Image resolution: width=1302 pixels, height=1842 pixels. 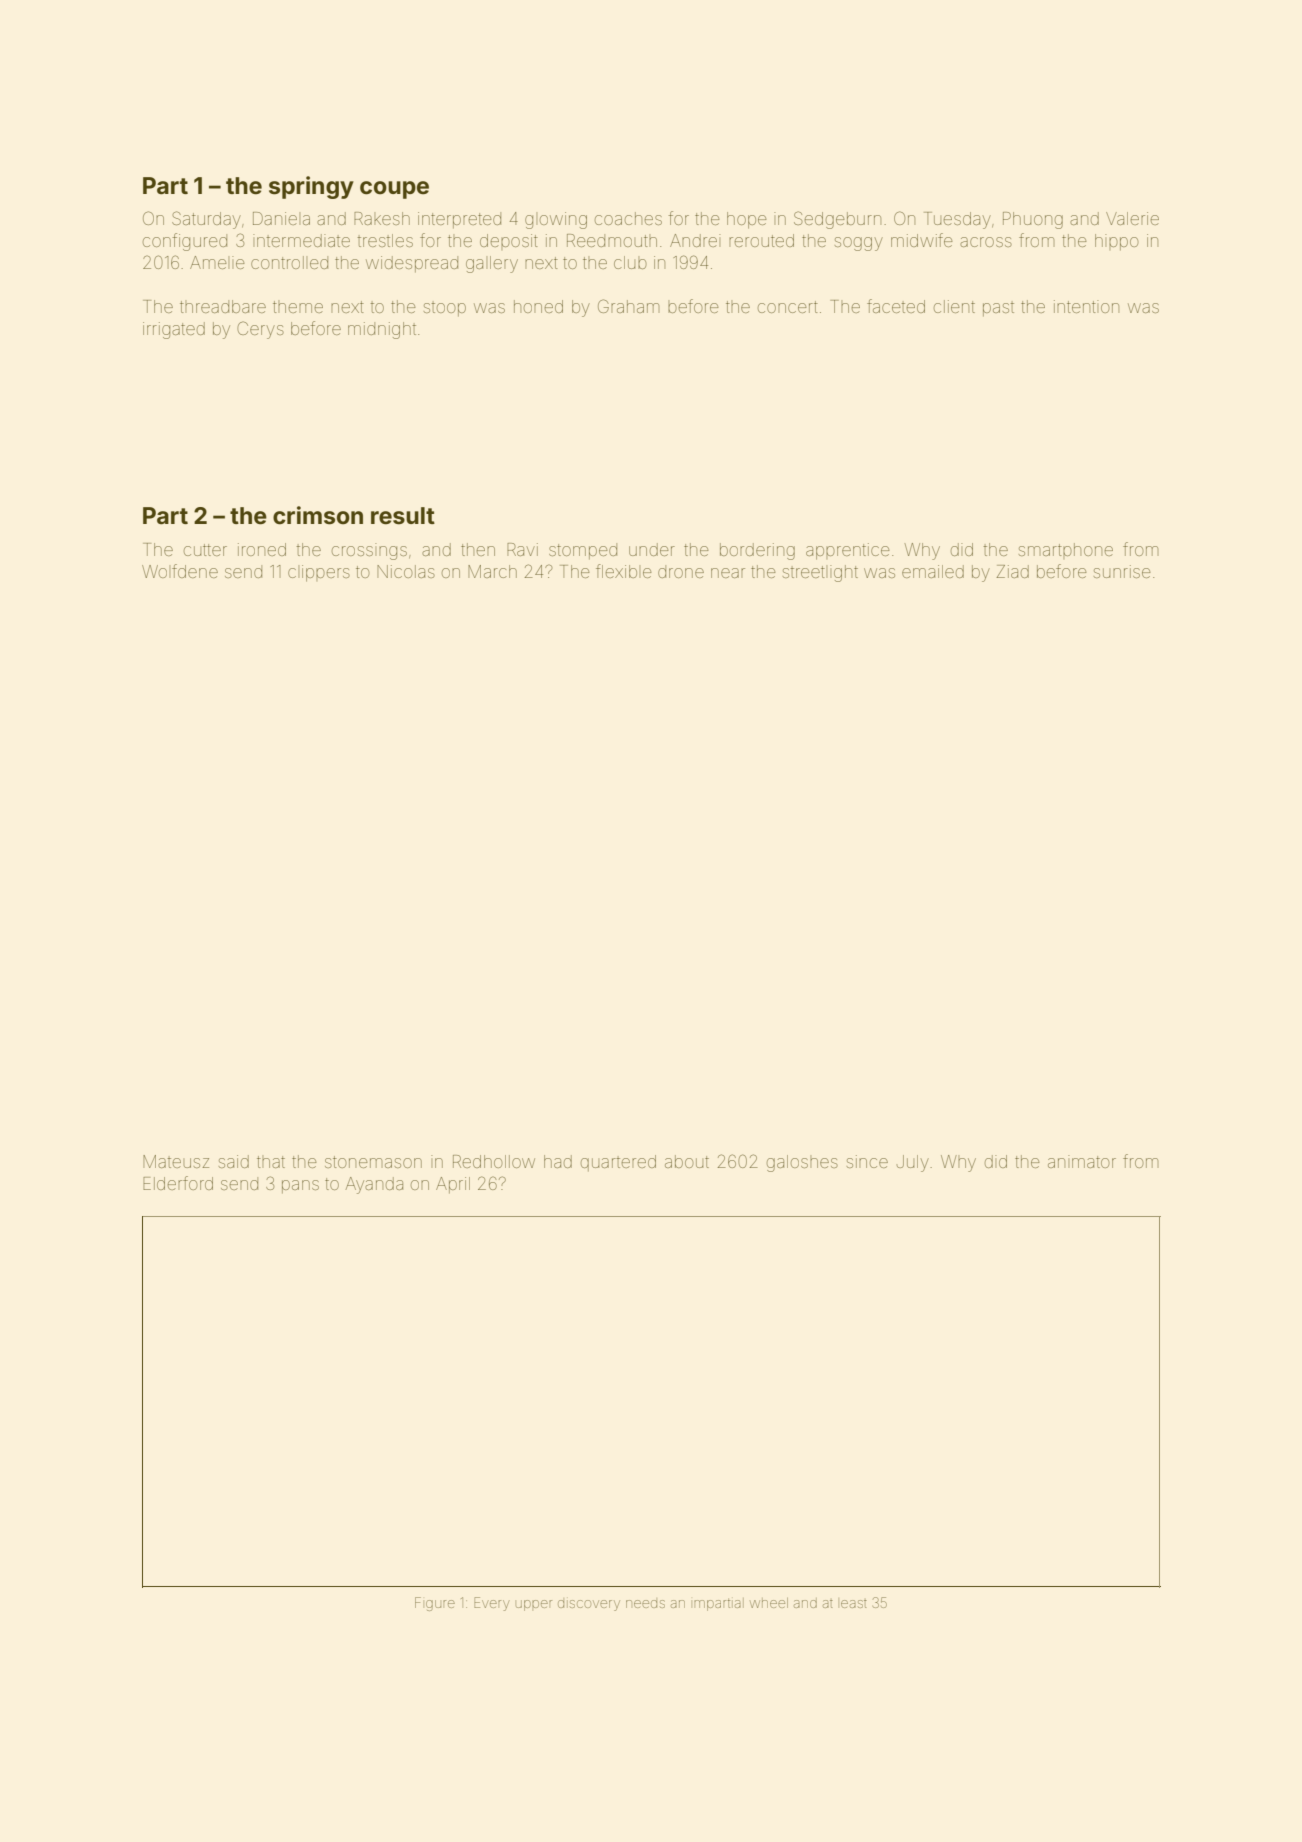 I want to click on intention, so click(x=1086, y=306).
